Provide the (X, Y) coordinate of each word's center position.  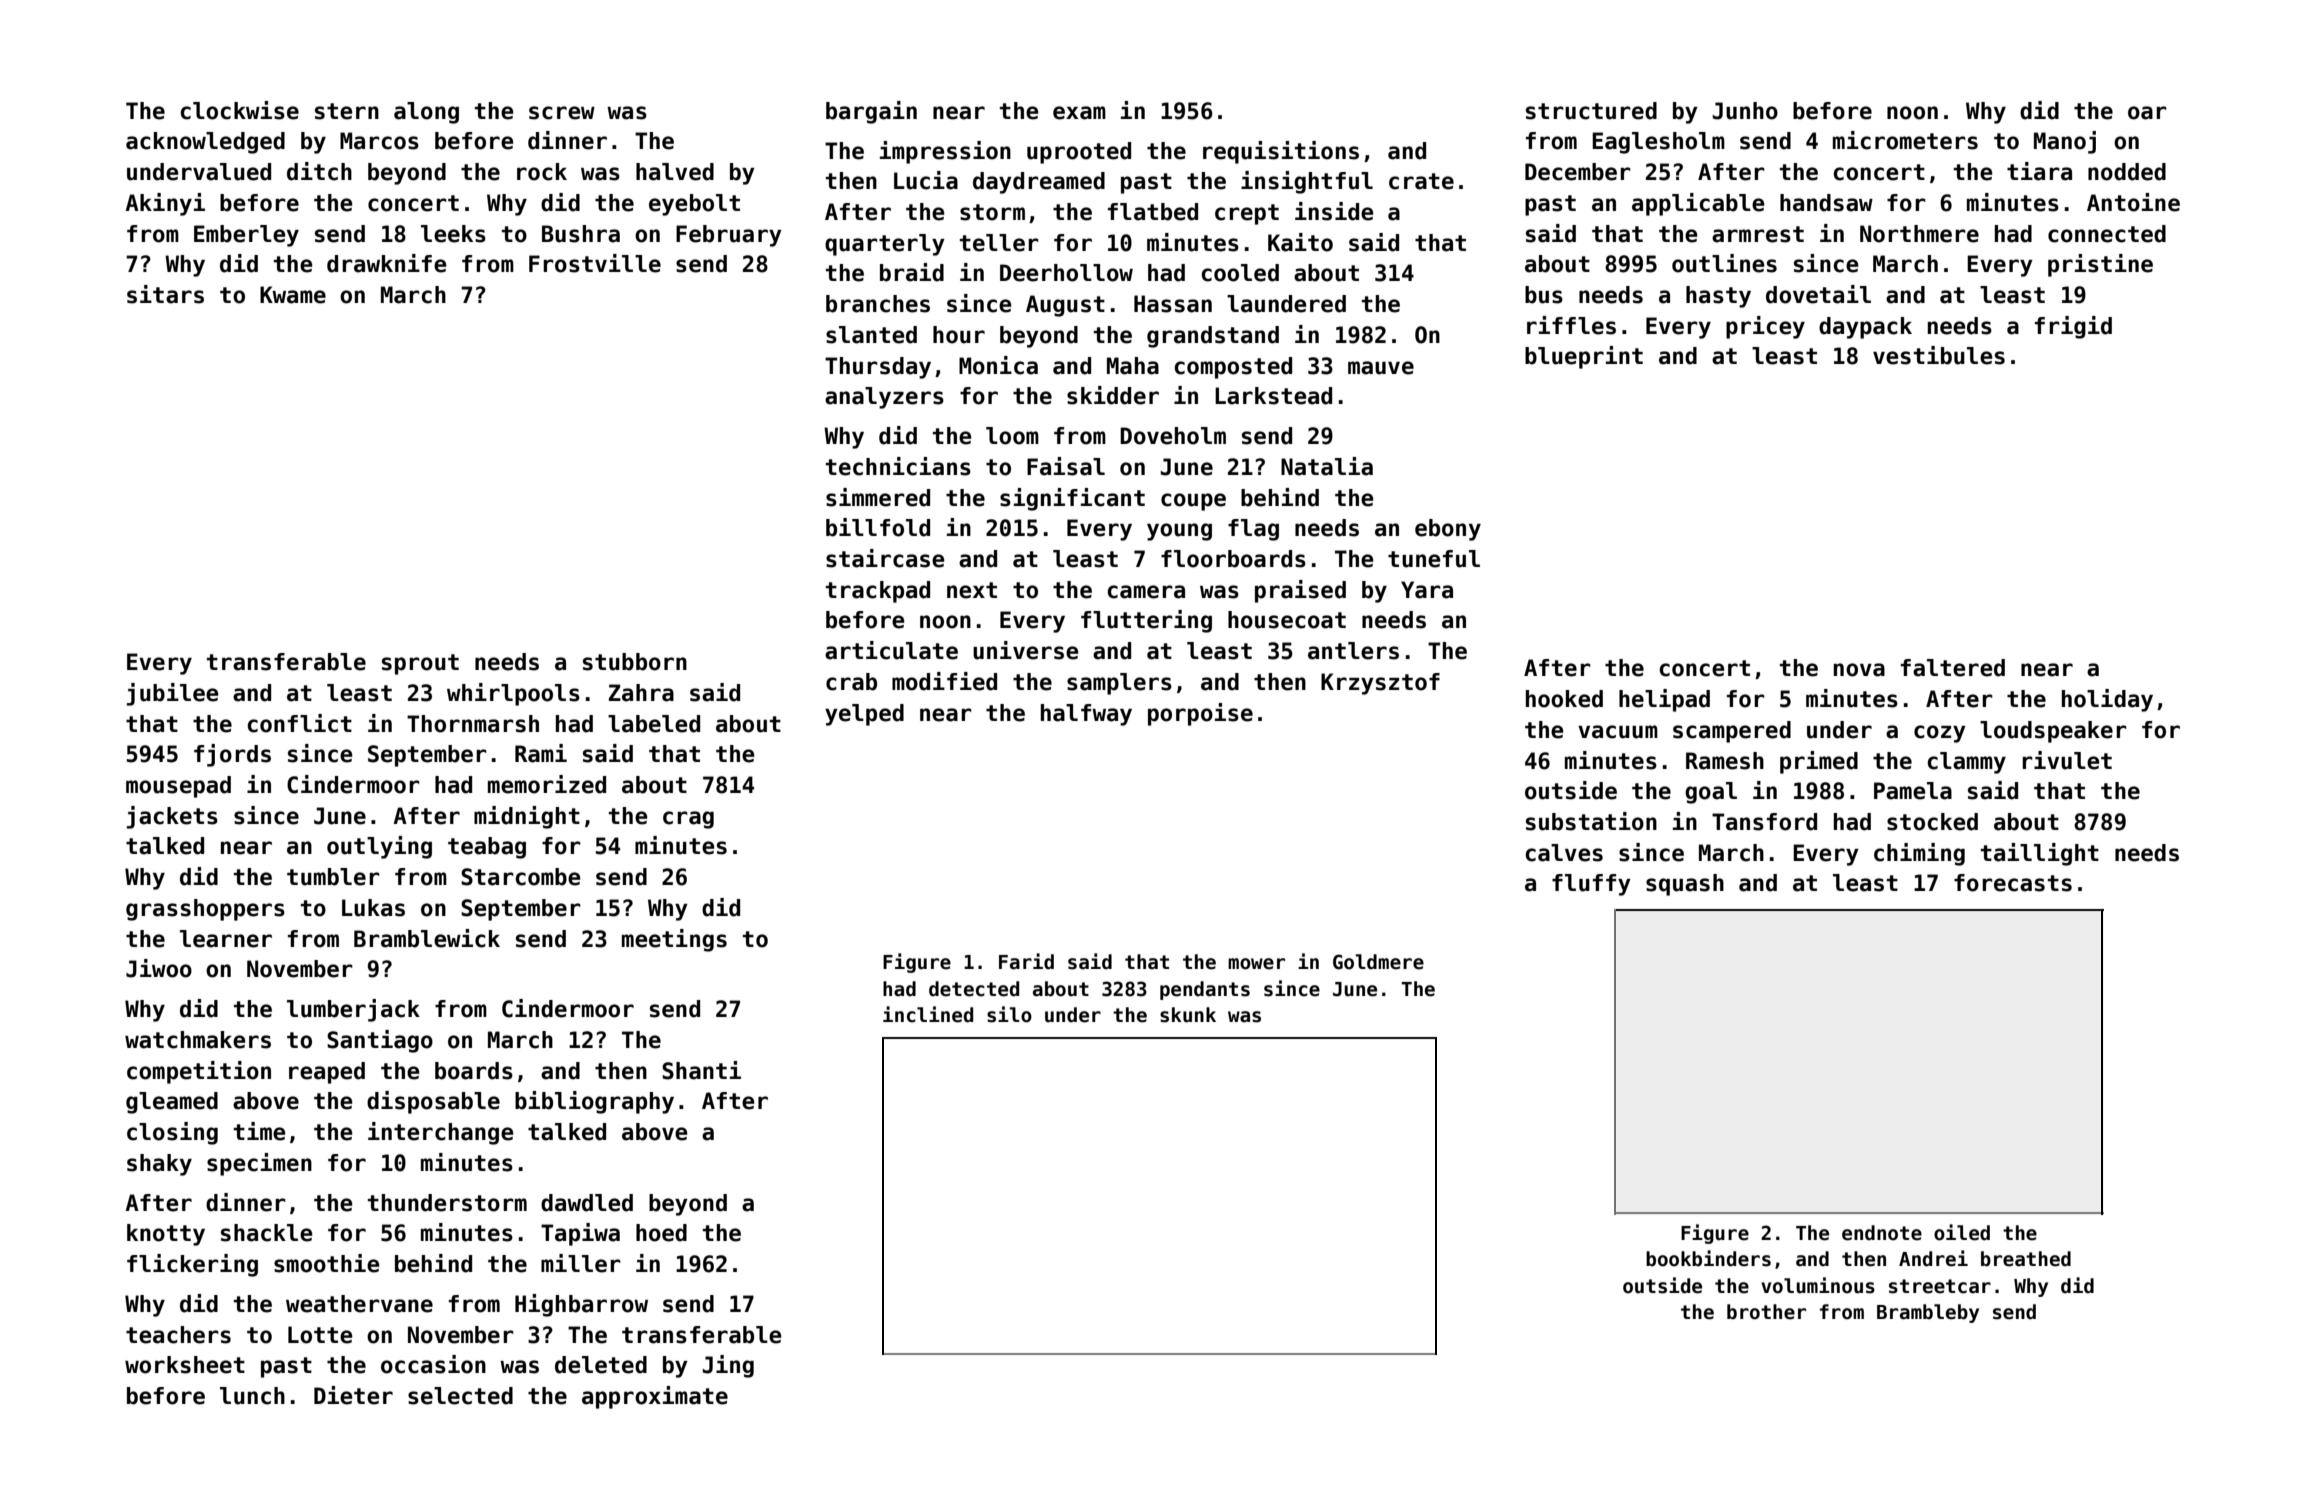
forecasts (2013, 883)
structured (1591, 111)
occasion (433, 1364)
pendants (1205, 990)
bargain (871, 112)
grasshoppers (205, 910)
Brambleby (1928, 1313)
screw (562, 113)
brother (1766, 1312)
